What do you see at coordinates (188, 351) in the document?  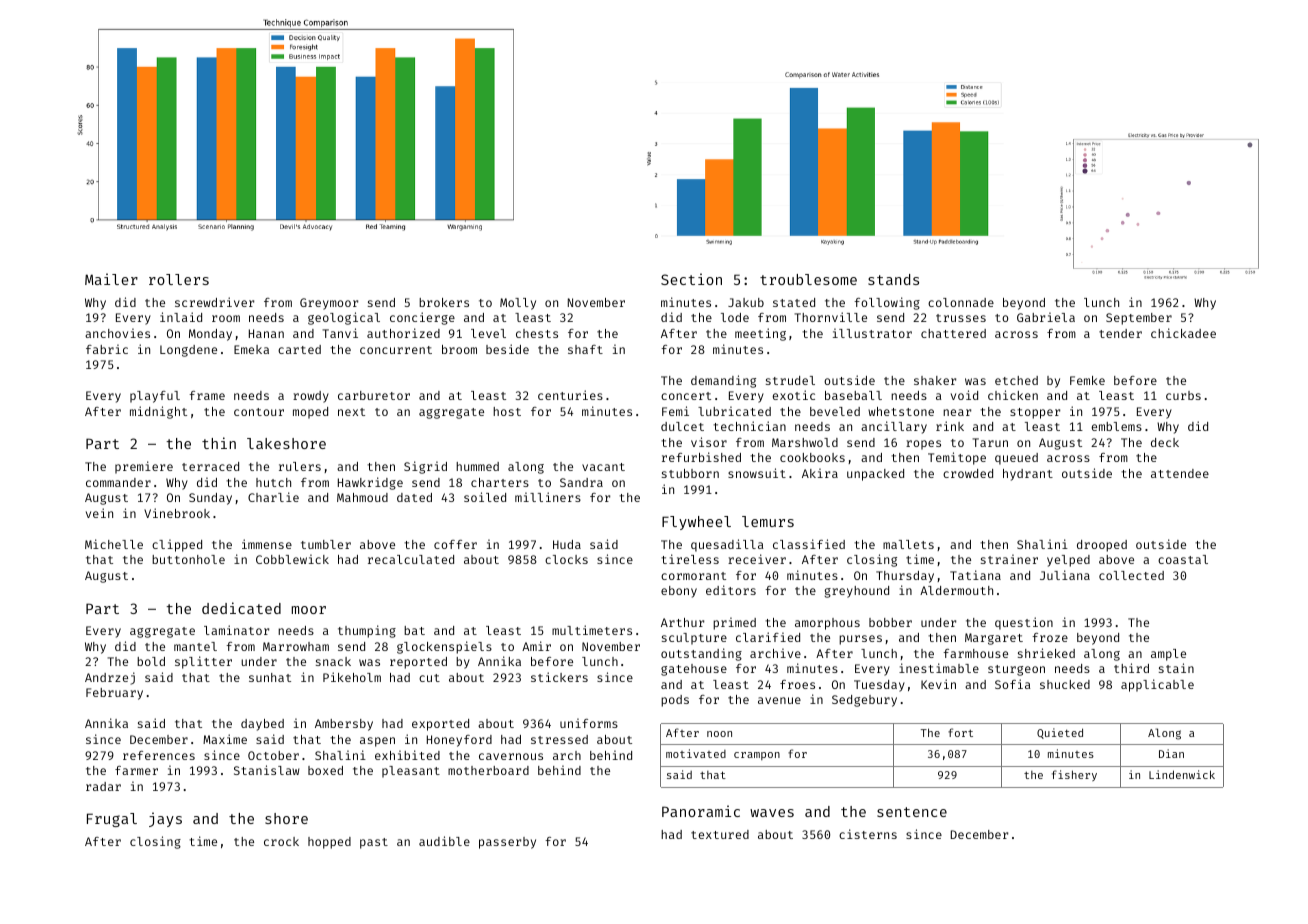 I see `Longdene` at bounding box center [188, 351].
